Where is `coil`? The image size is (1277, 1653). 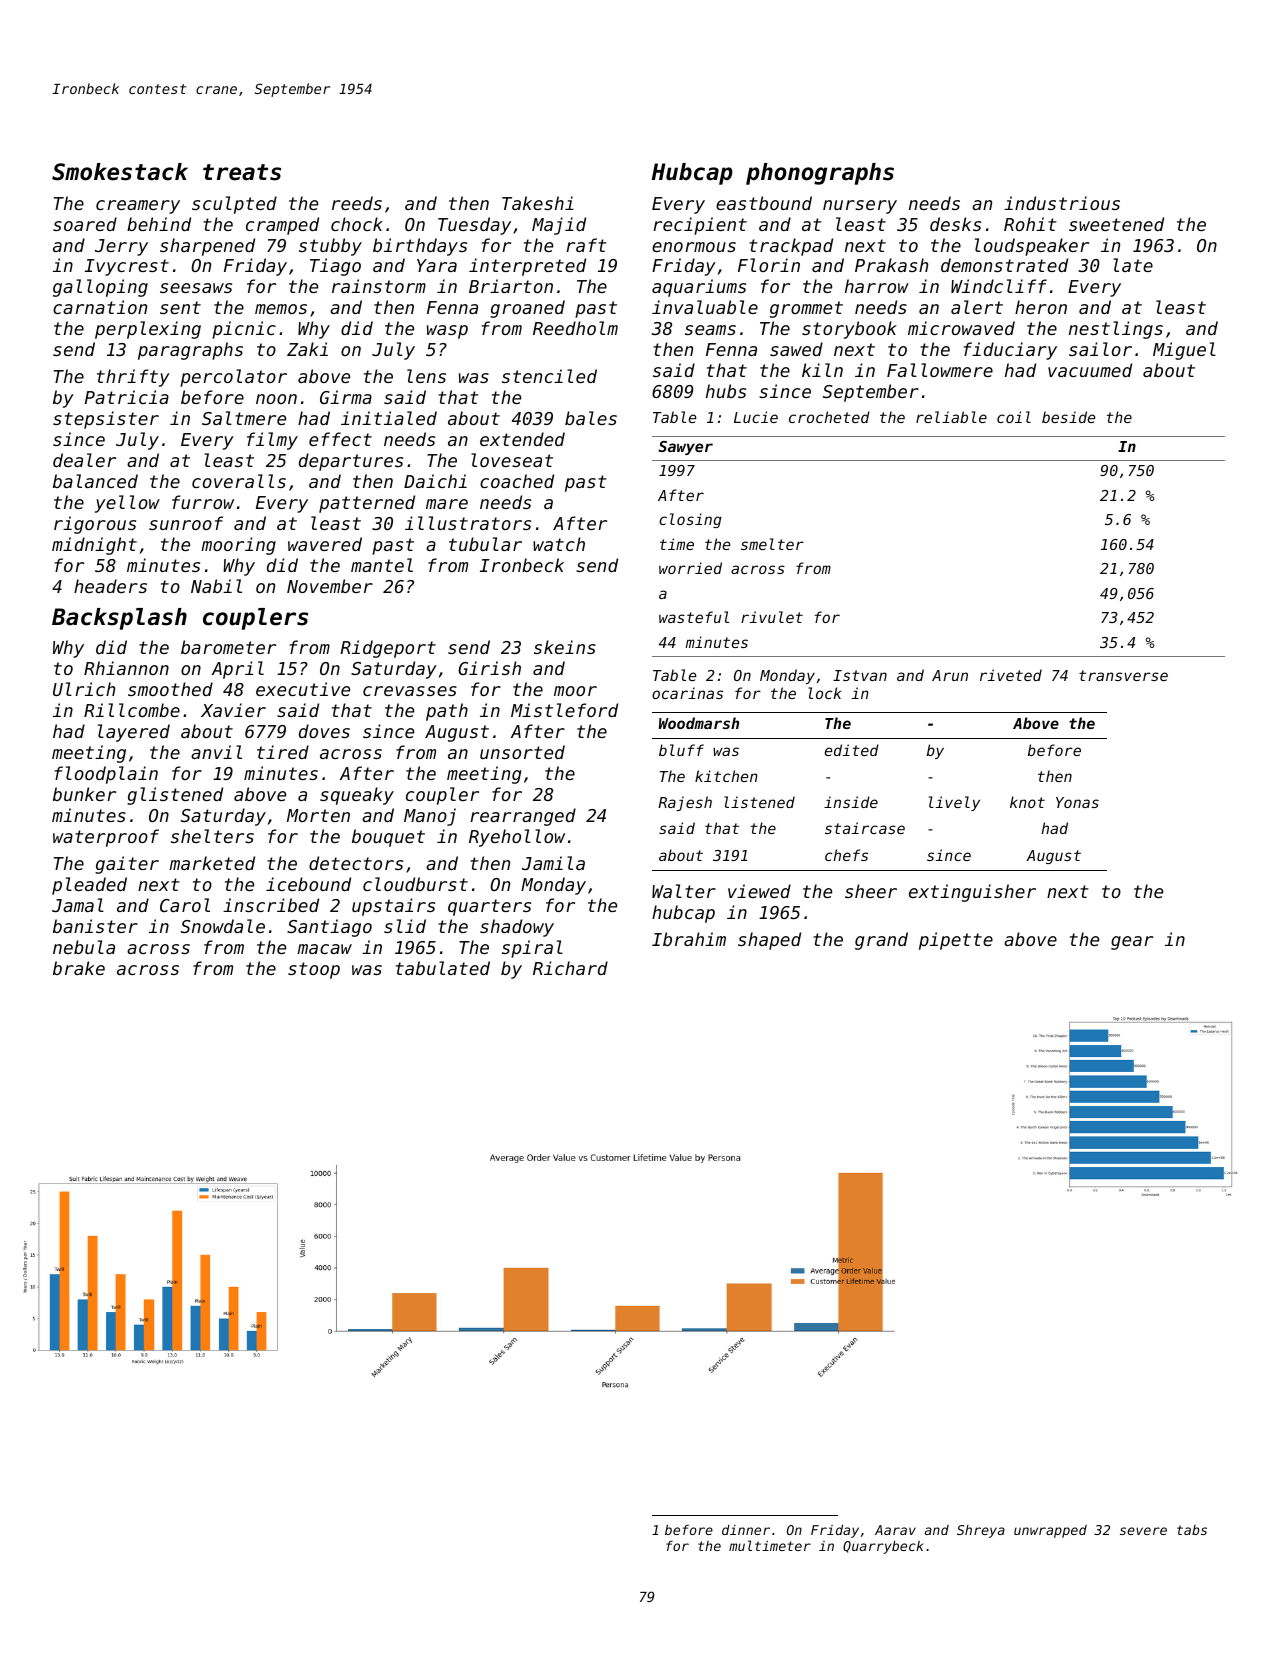 coil is located at coordinates (1014, 417).
